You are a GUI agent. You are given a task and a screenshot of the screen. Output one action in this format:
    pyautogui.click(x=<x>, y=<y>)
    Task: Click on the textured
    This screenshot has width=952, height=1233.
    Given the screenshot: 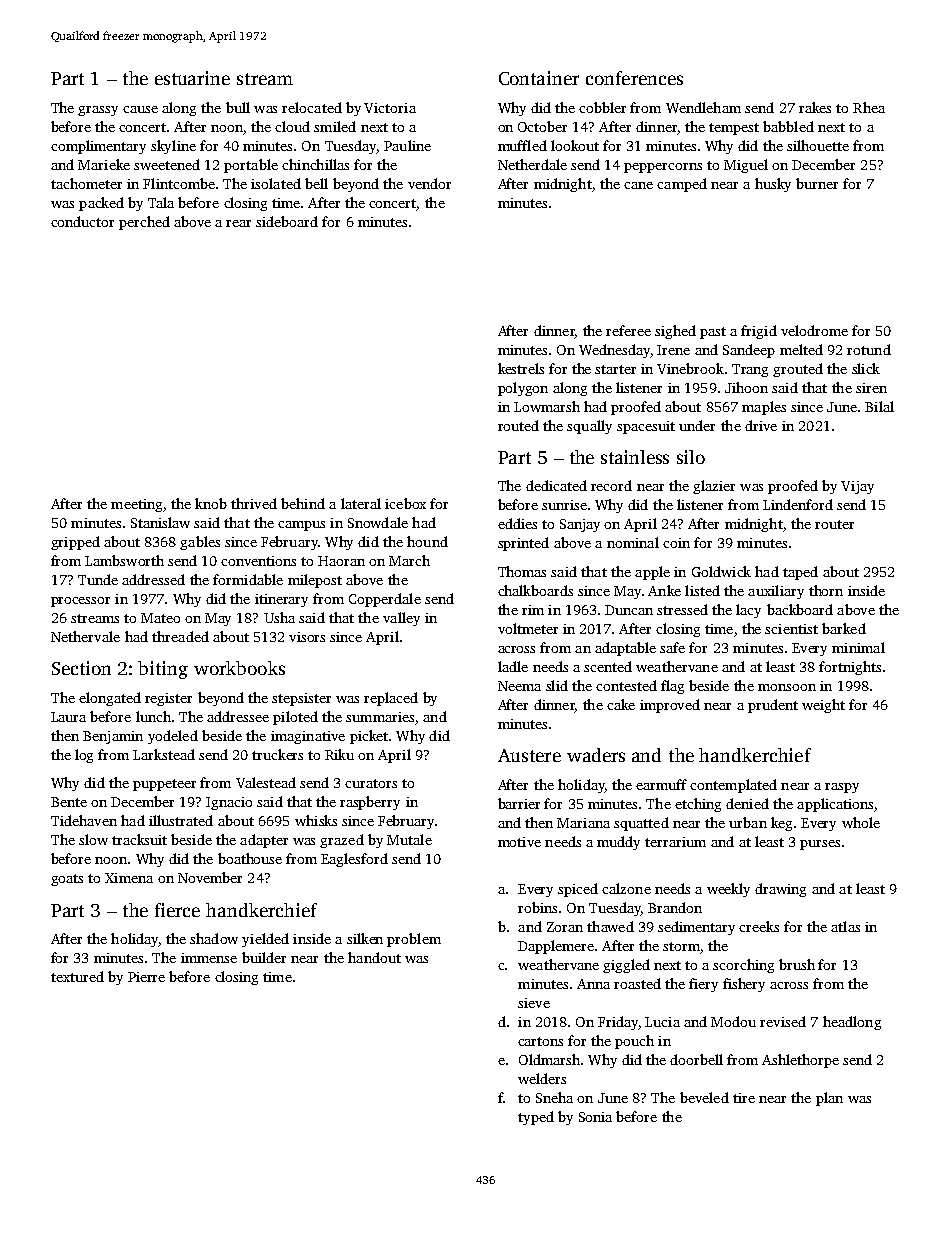 What is the action you would take?
    pyautogui.click(x=77, y=976)
